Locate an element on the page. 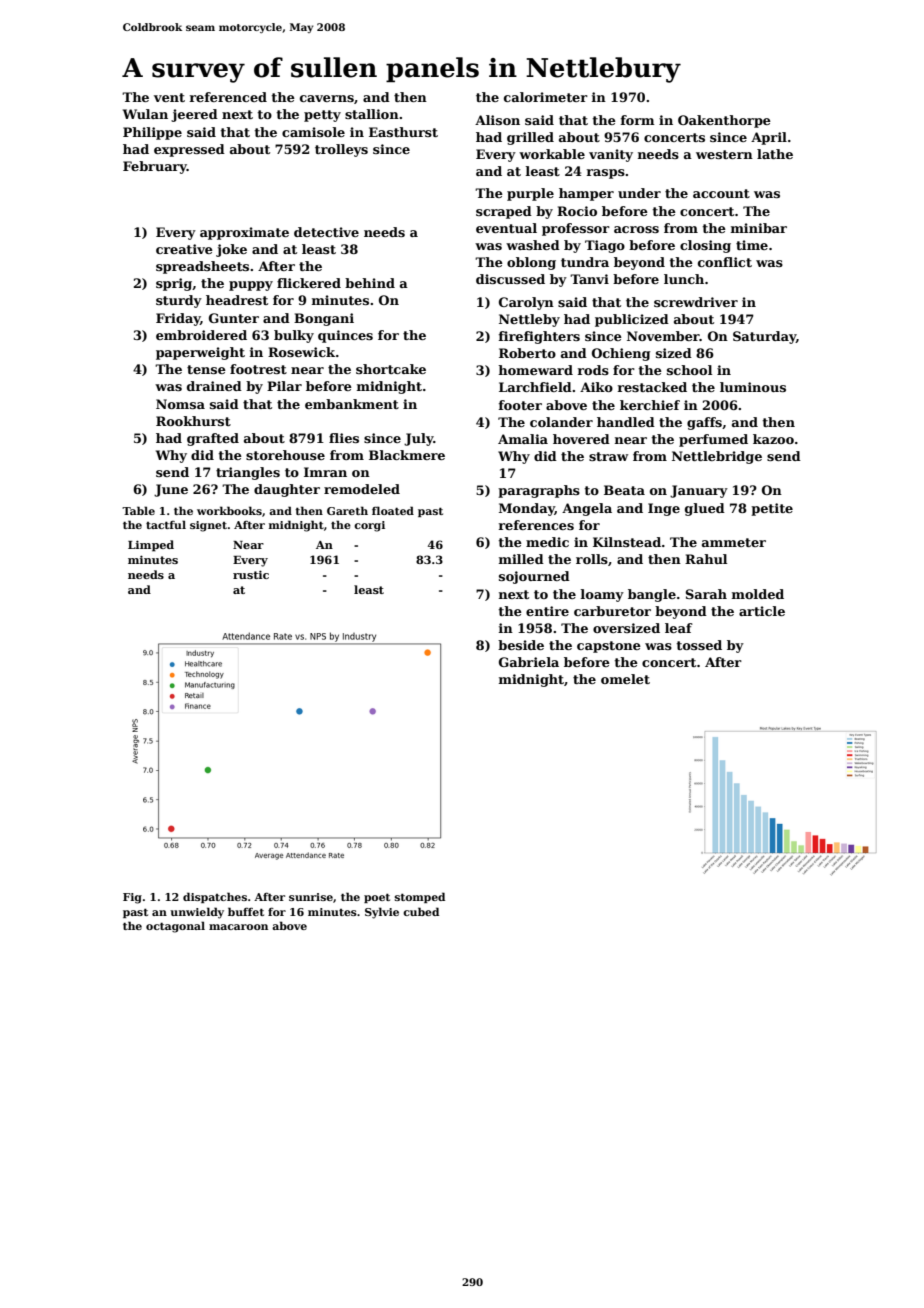 The image size is (924, 1308). petty is located at coordinates (322, 116).
